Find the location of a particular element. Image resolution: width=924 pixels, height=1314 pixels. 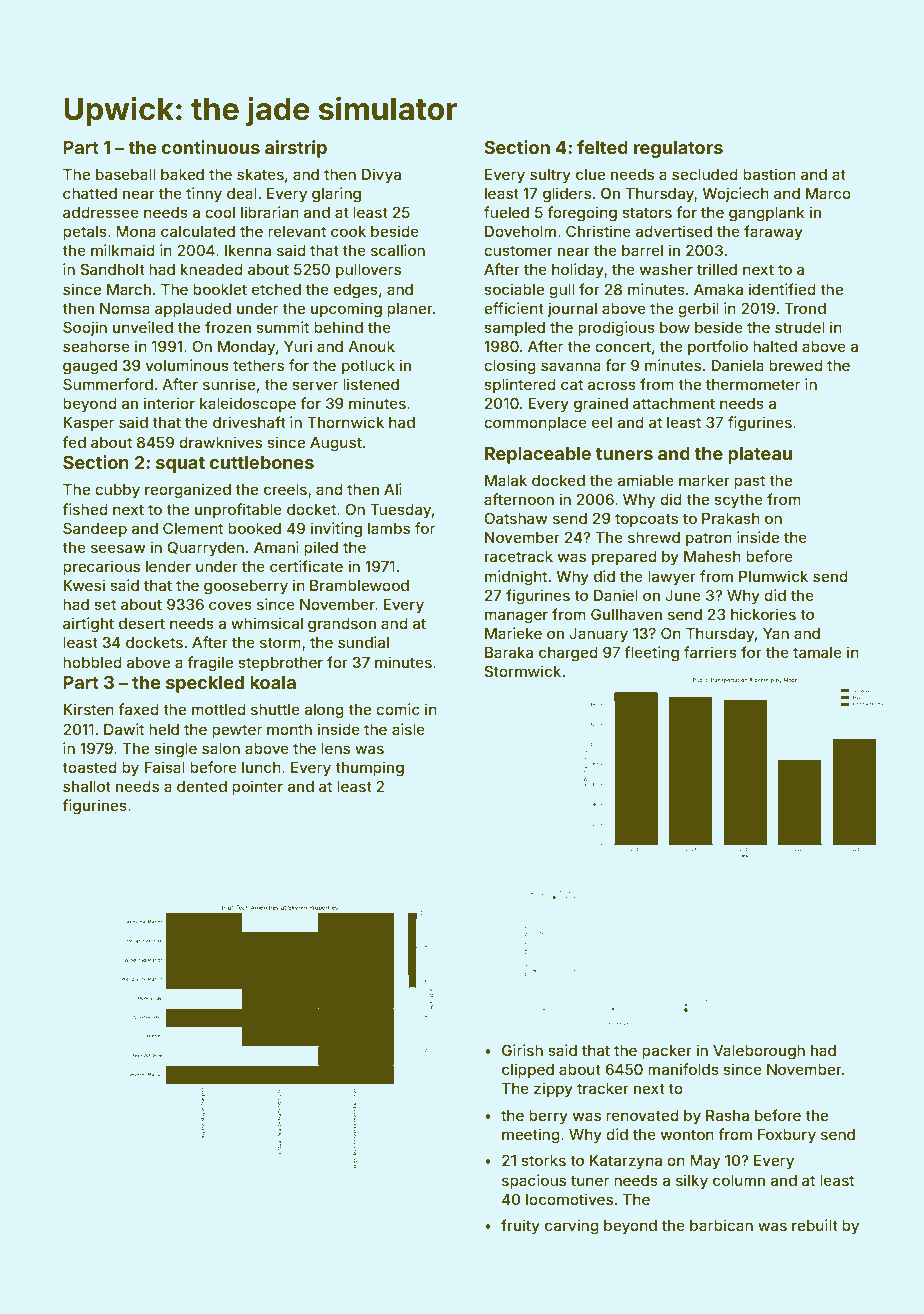

Malak is located at coordinates (506, 480).
